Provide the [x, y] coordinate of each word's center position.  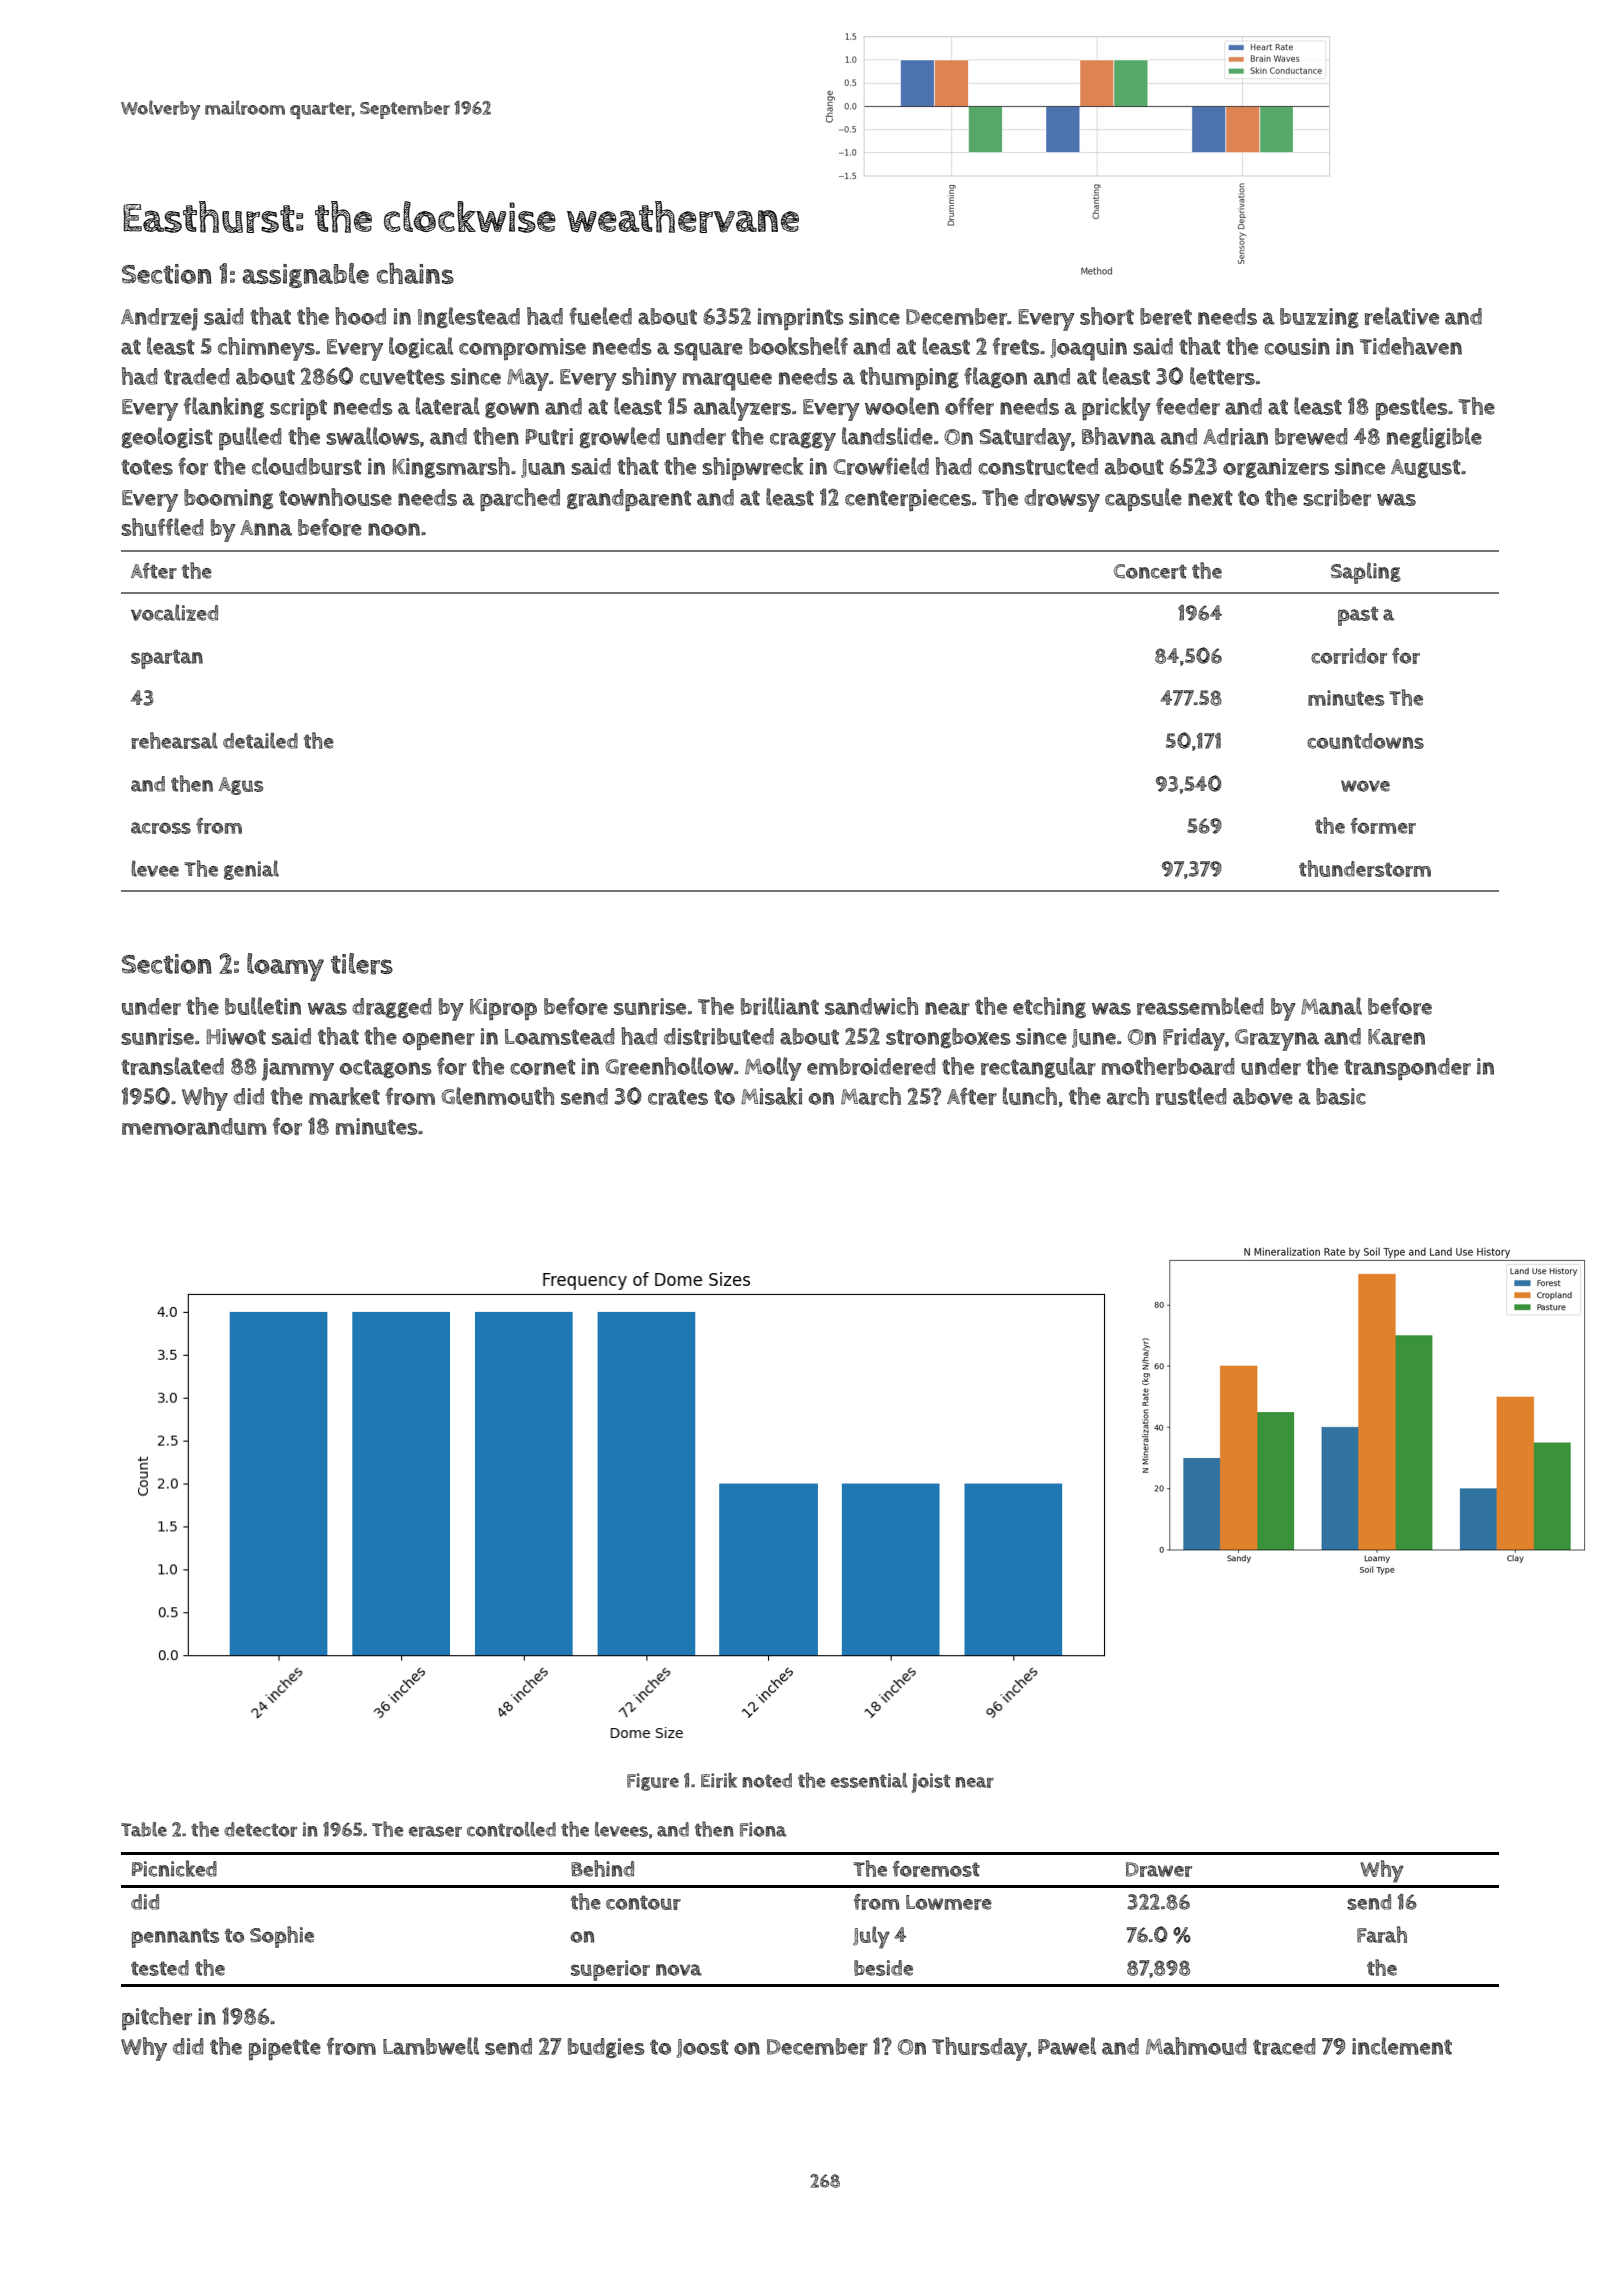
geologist [167, 438]
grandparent [629, 500]
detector [260, 1829]
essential [869, 1780]
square [708, 351]
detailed [260, 740]
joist [930, 1783]
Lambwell [431, 2046]
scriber [1337, 497]
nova [679, 1970]
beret [1166, 316]
